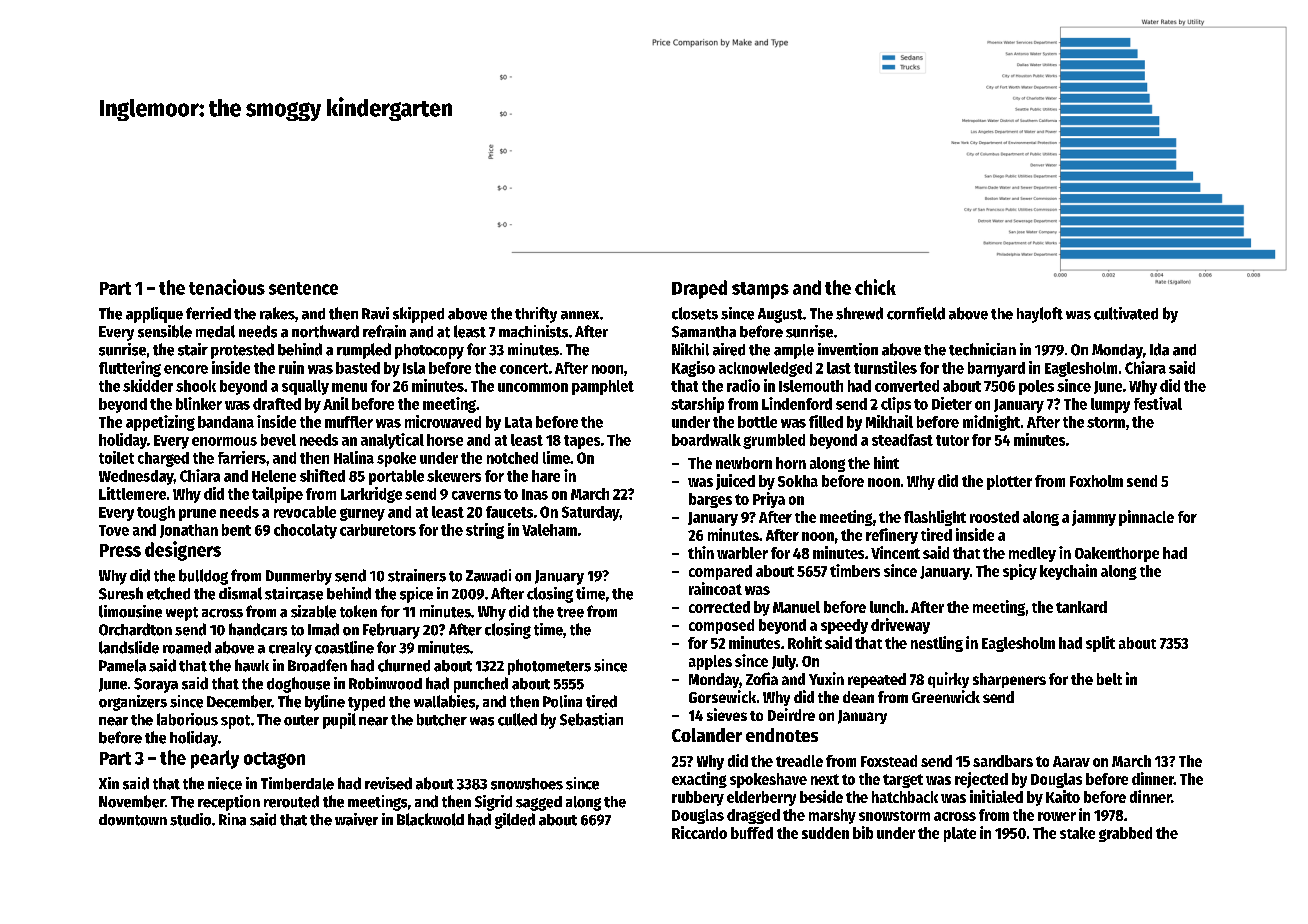 The width and height of the image is (1308, 924). I want to click on portable, so click(396, 477).
